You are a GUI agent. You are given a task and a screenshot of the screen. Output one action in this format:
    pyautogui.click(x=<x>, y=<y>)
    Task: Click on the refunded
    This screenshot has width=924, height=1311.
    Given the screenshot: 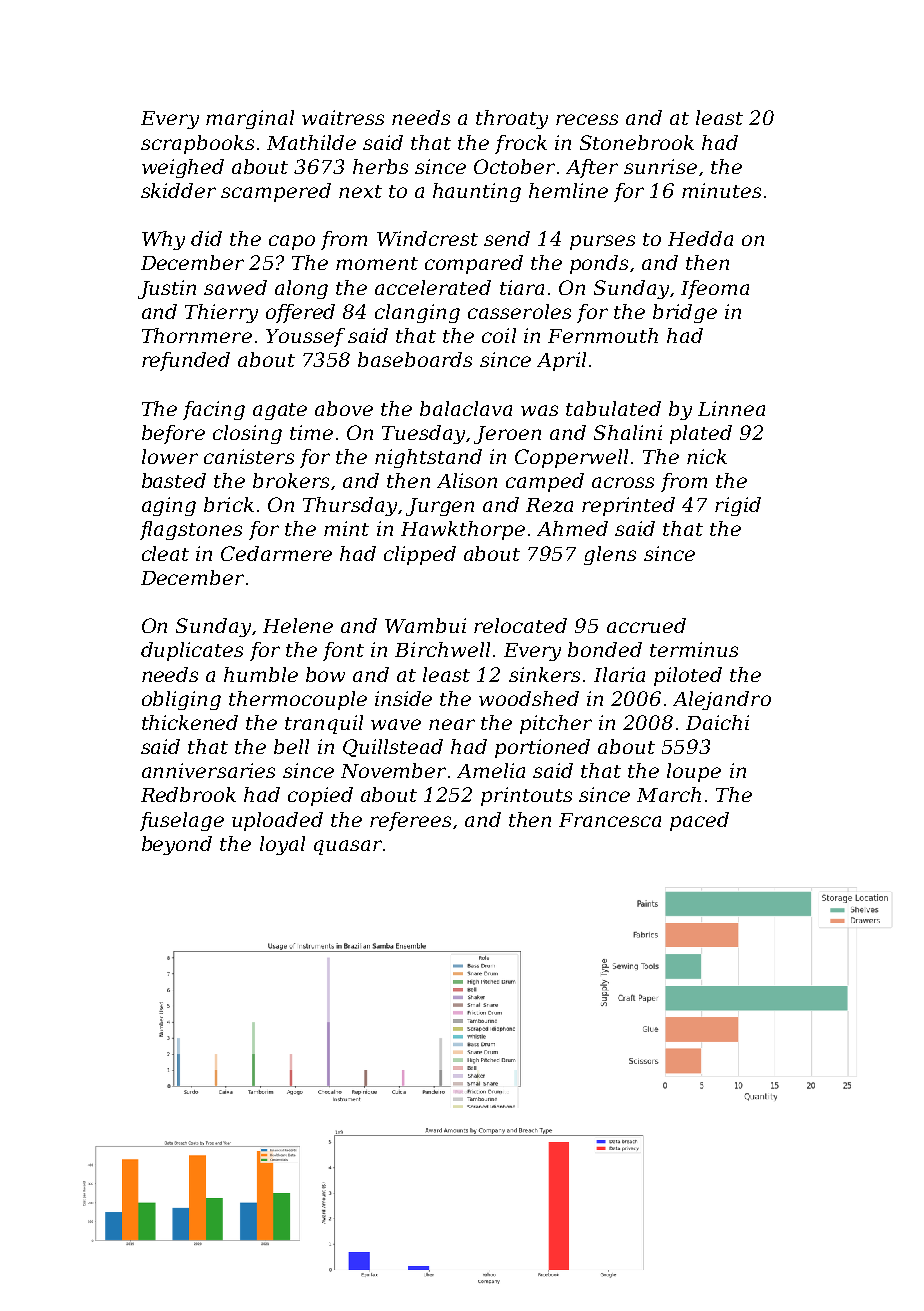 What is the action you would take?
    pyautogui.click(x=186, y=361)
